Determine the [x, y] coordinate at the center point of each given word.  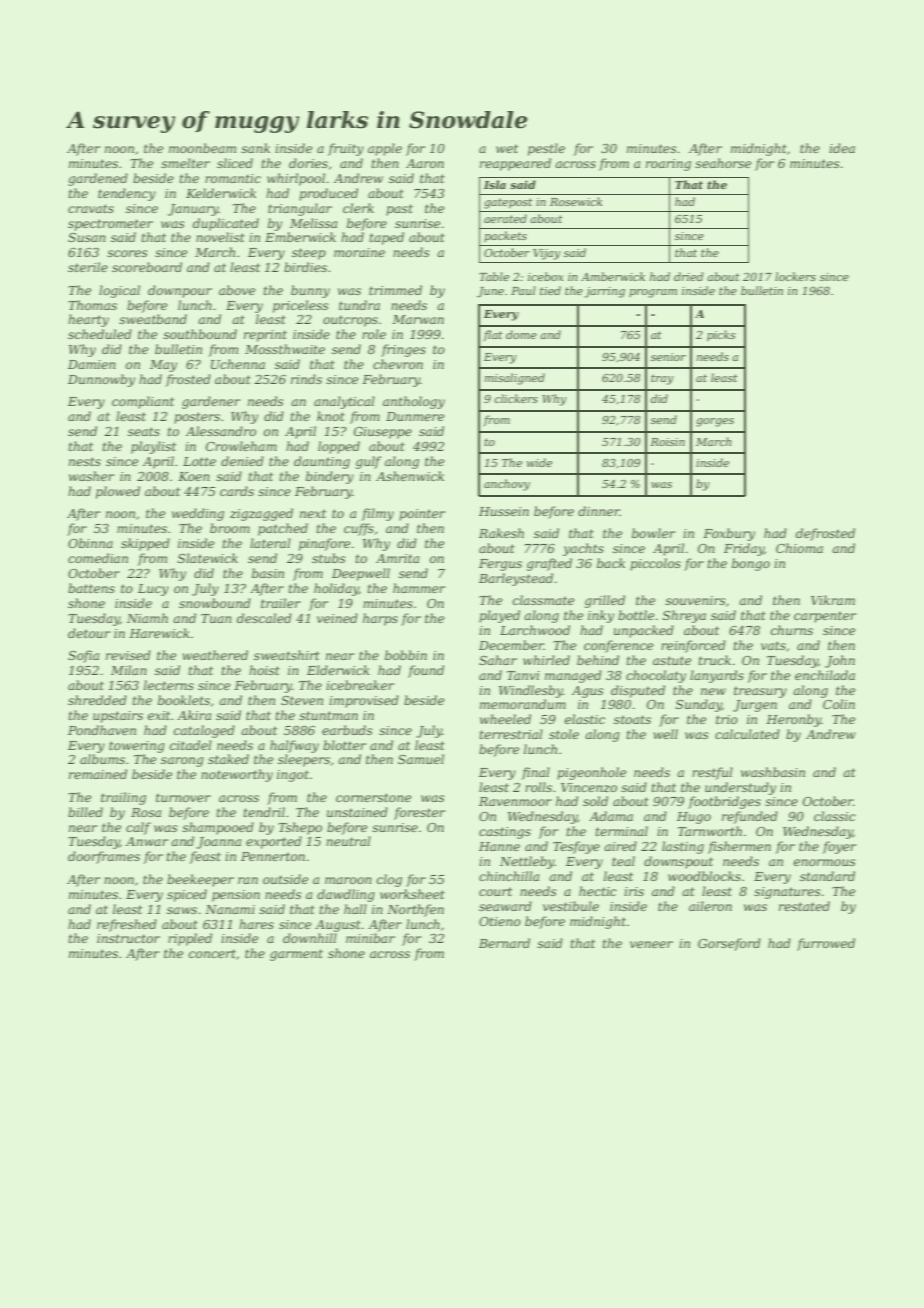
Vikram [833, 600]
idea [842, 148]
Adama [611, 816]
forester [419, 813]
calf [138, 828]
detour [89, 633]
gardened [98, 179]
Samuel [421, 759]
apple [385, 149]
